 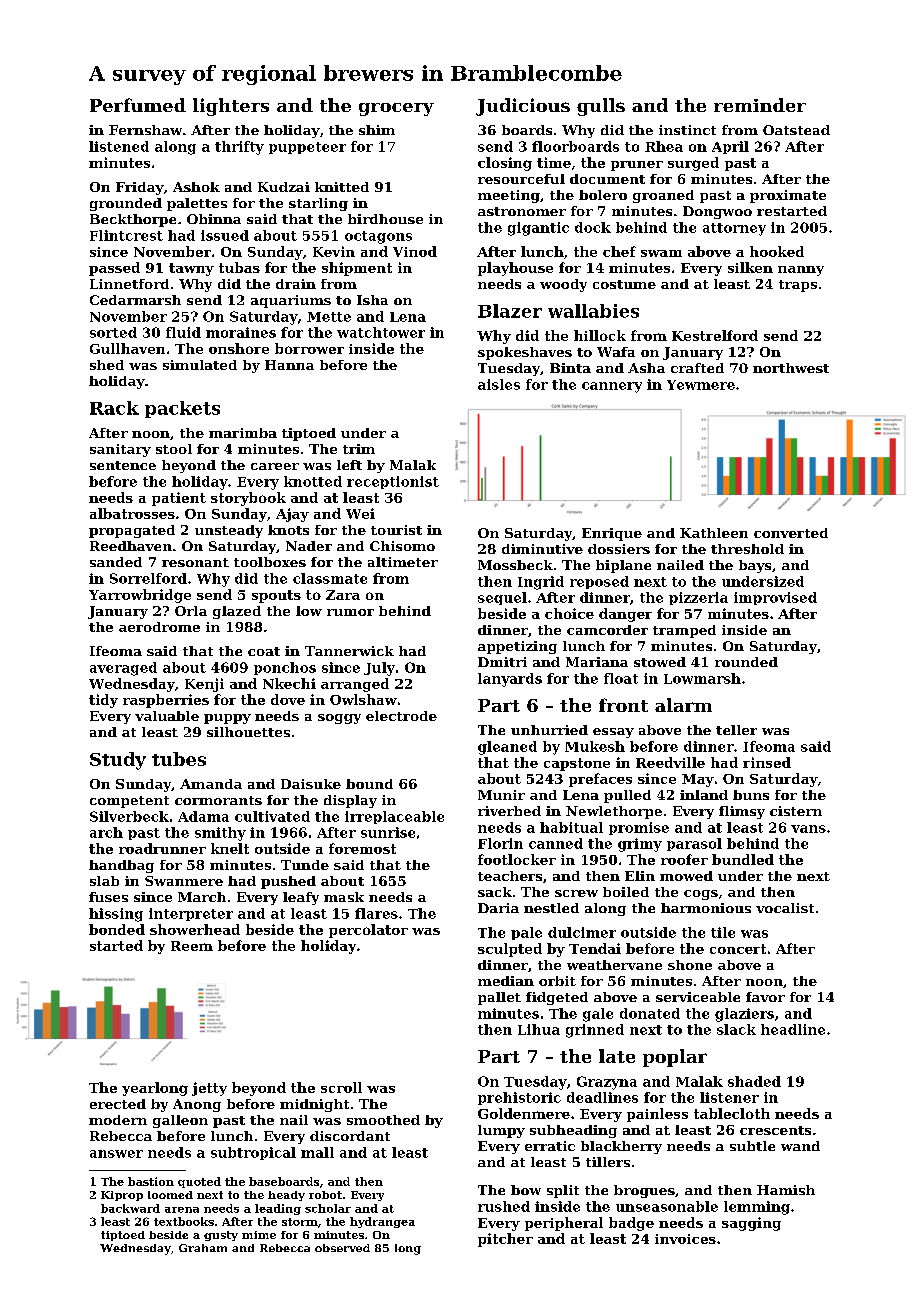 I want to click on surged, so click(x=693, y=164).
